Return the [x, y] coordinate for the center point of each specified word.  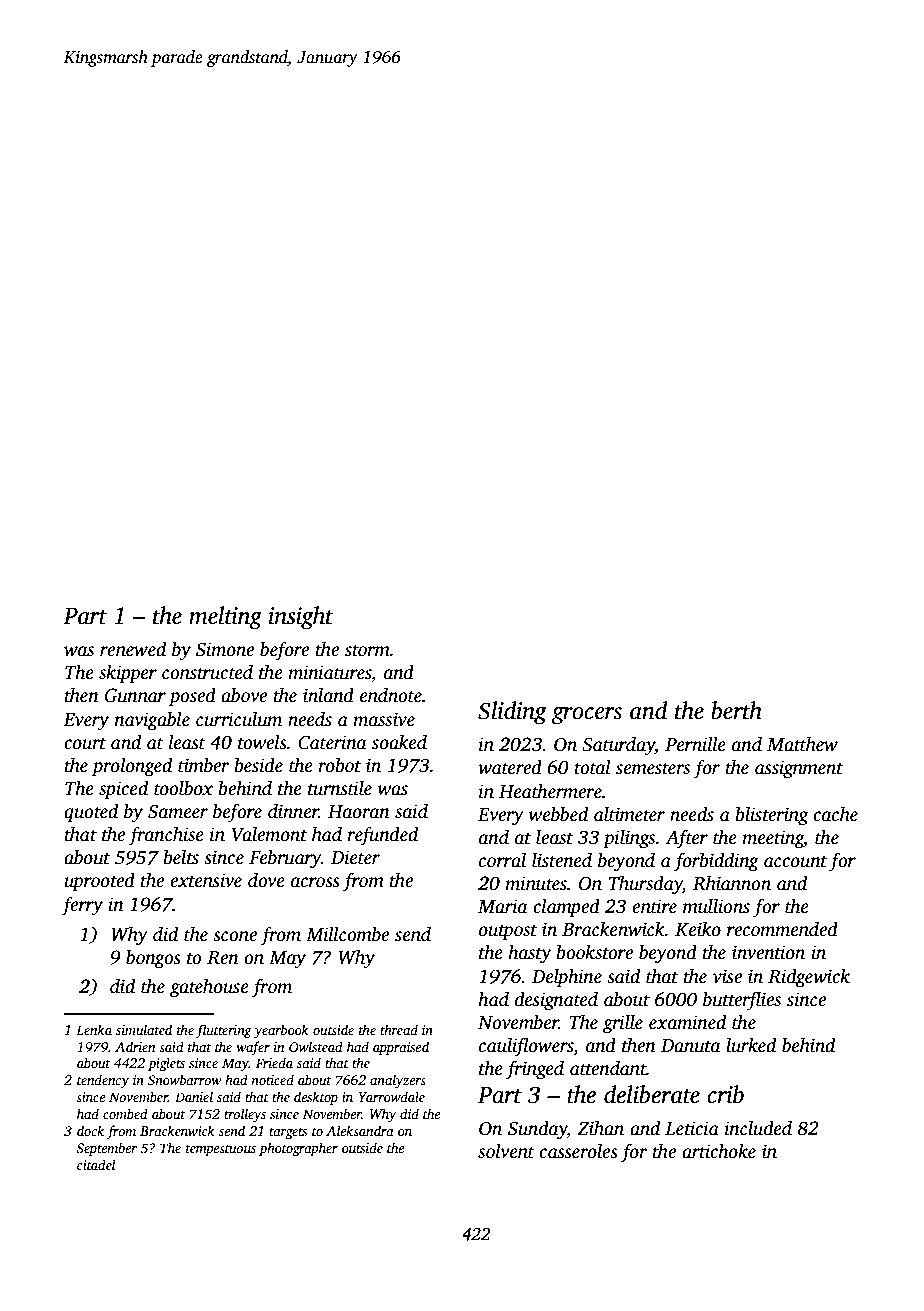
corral [502, 860]
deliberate [652, 1094]
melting [225, 618]
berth [736, 710]
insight [301, 618]
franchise [166, 836]
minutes [536, 883]
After [686, 839]
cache [835, 814]
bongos [153, 959]
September [106, 1149]
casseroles [578, 1151]
